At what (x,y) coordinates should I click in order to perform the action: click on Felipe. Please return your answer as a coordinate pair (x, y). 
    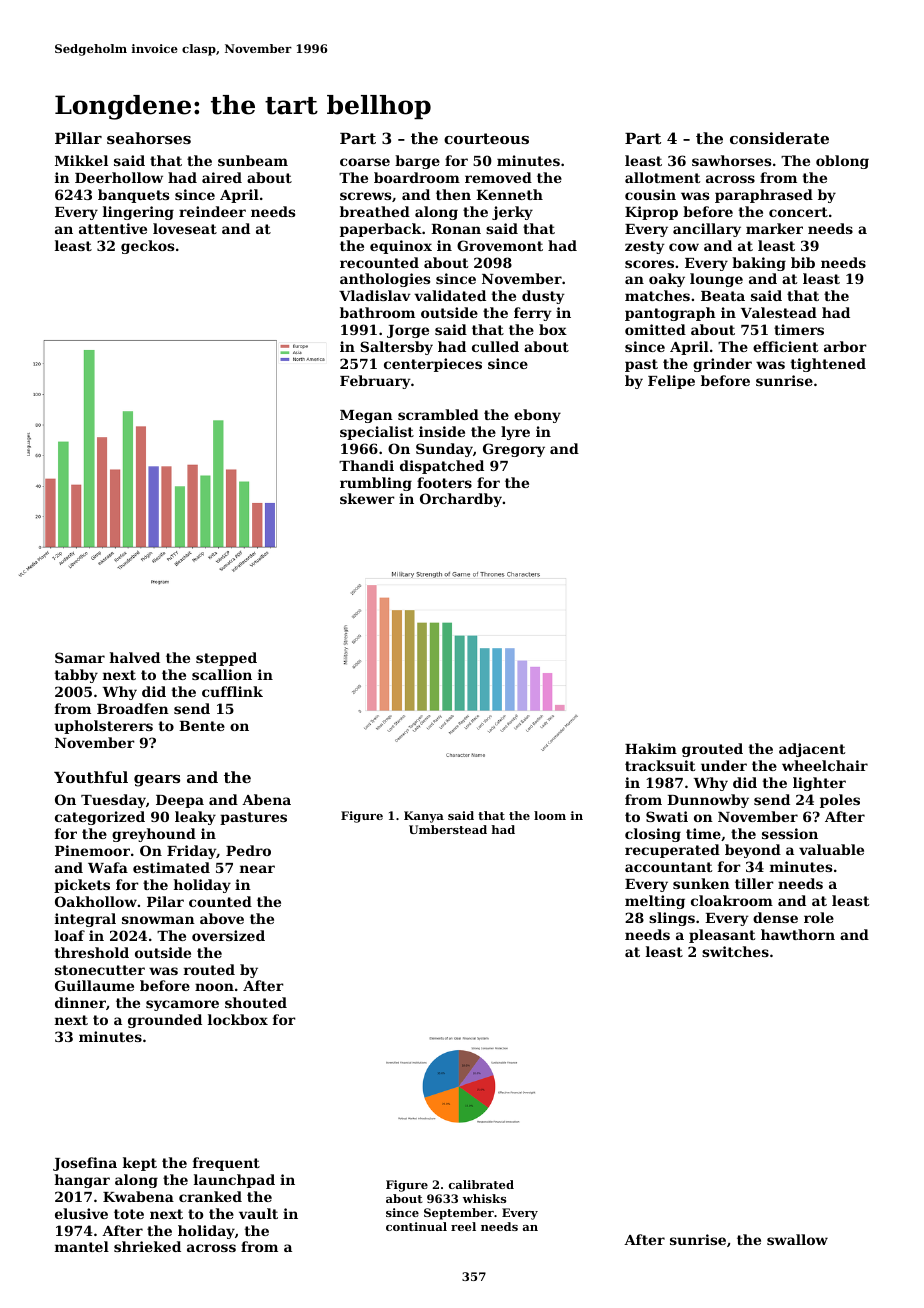
    Looking at the image, I should click on (671, 382).
